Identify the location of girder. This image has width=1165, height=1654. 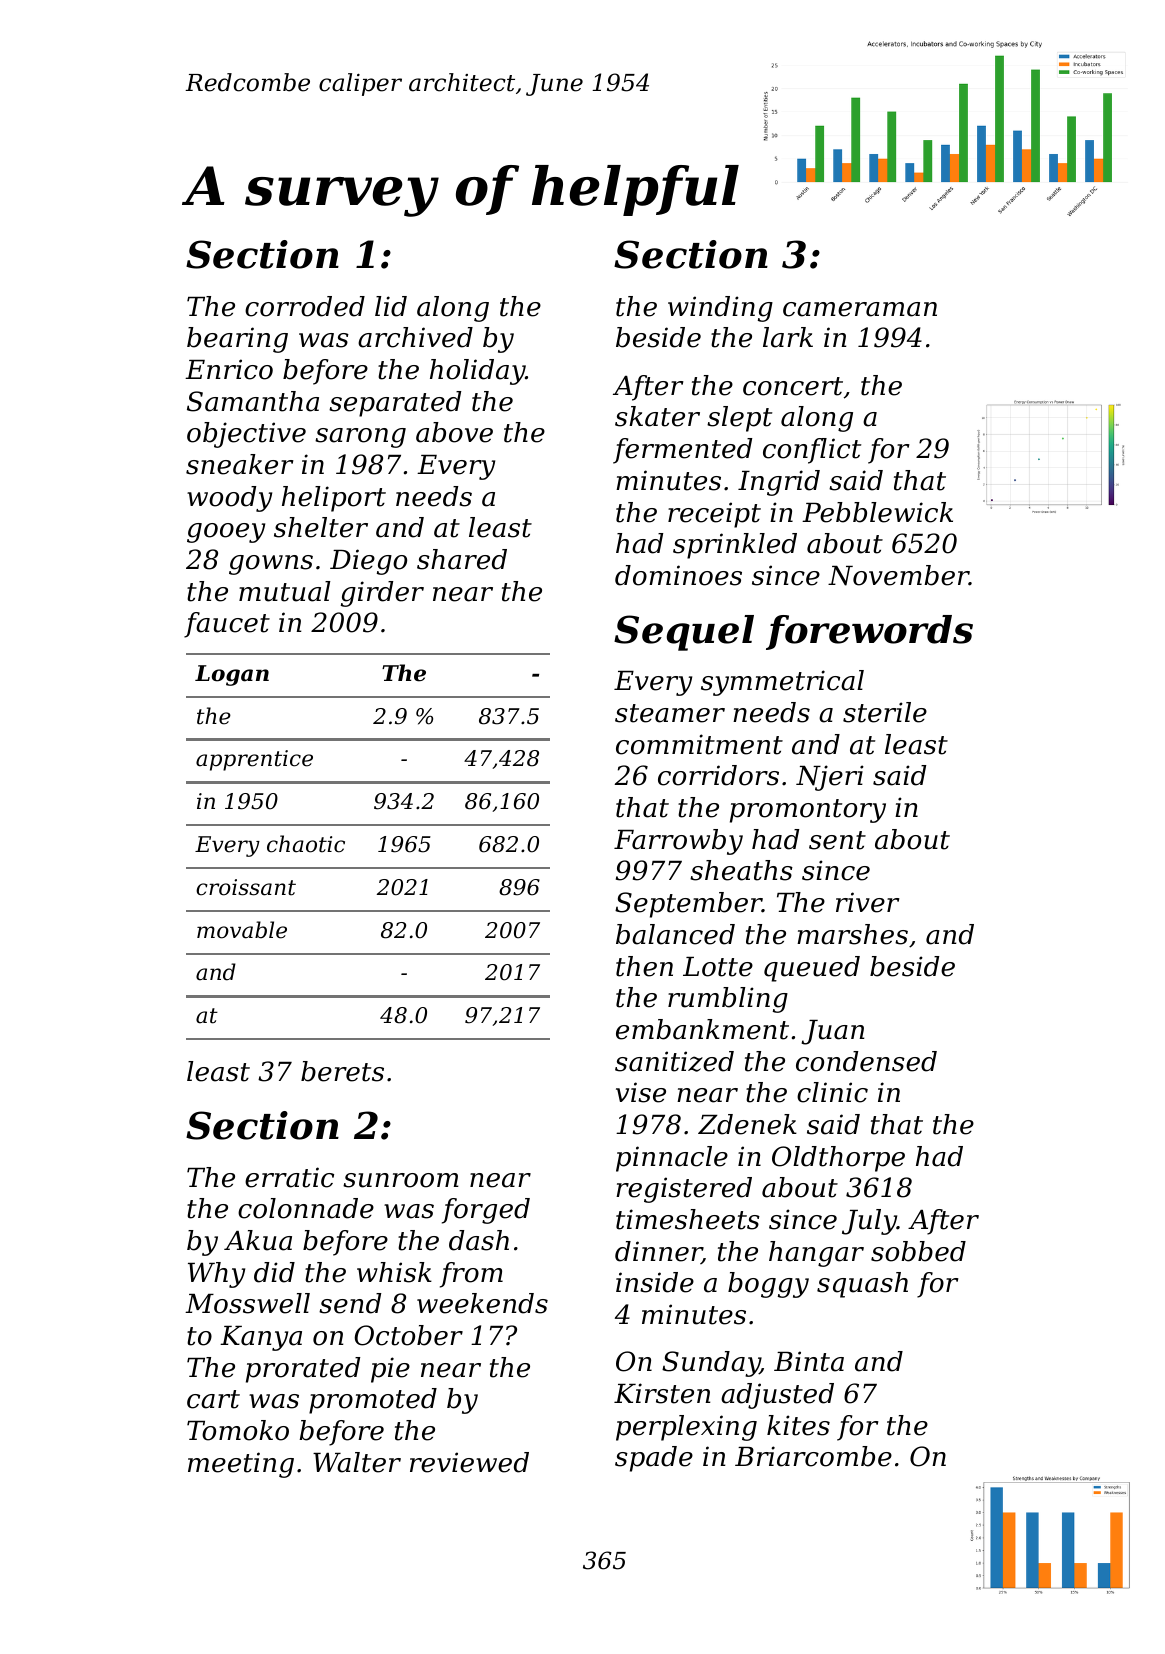
(382, 594).
